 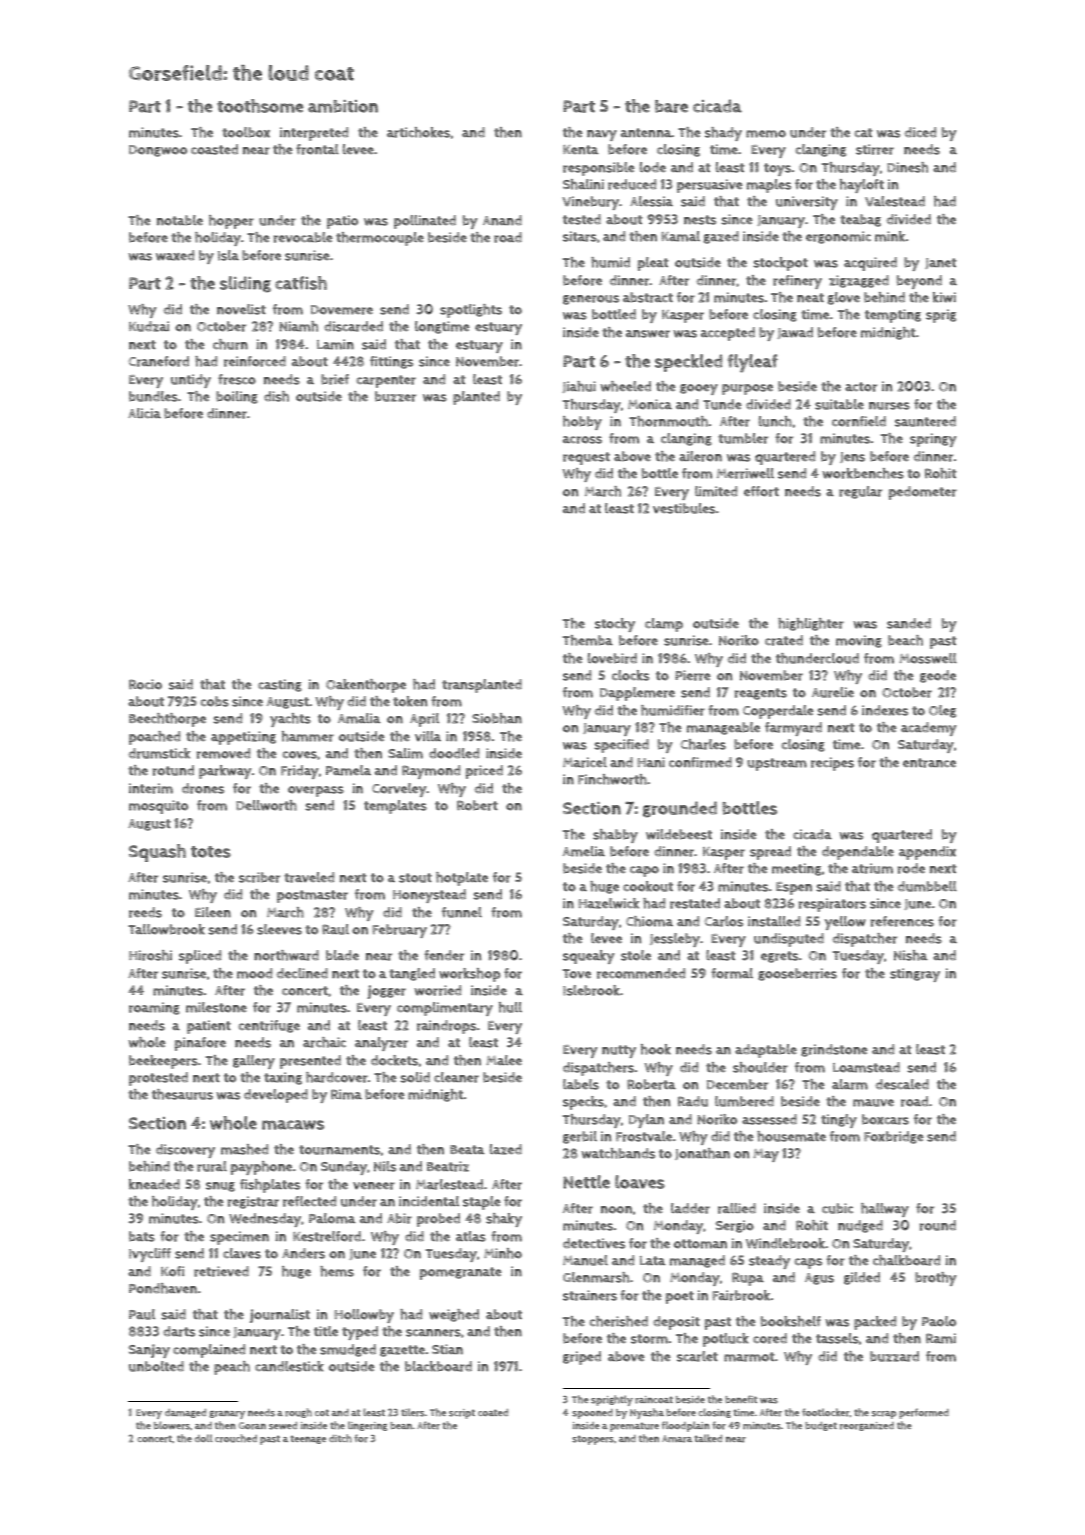 I want to click on script, so click(x=462, y=1414).
